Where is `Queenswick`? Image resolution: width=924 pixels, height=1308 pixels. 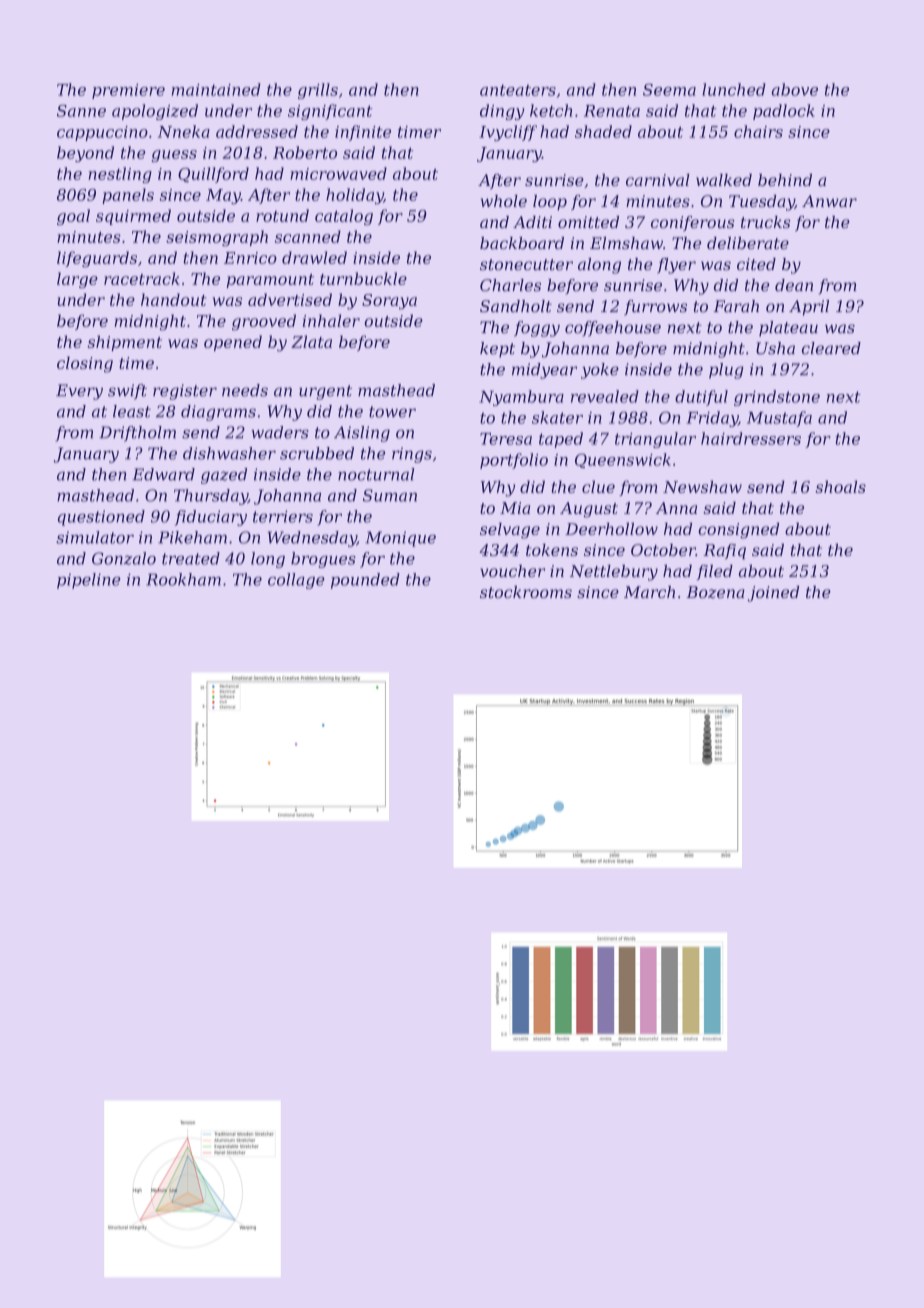
Queenswick is located at coordinates (623, 460).
